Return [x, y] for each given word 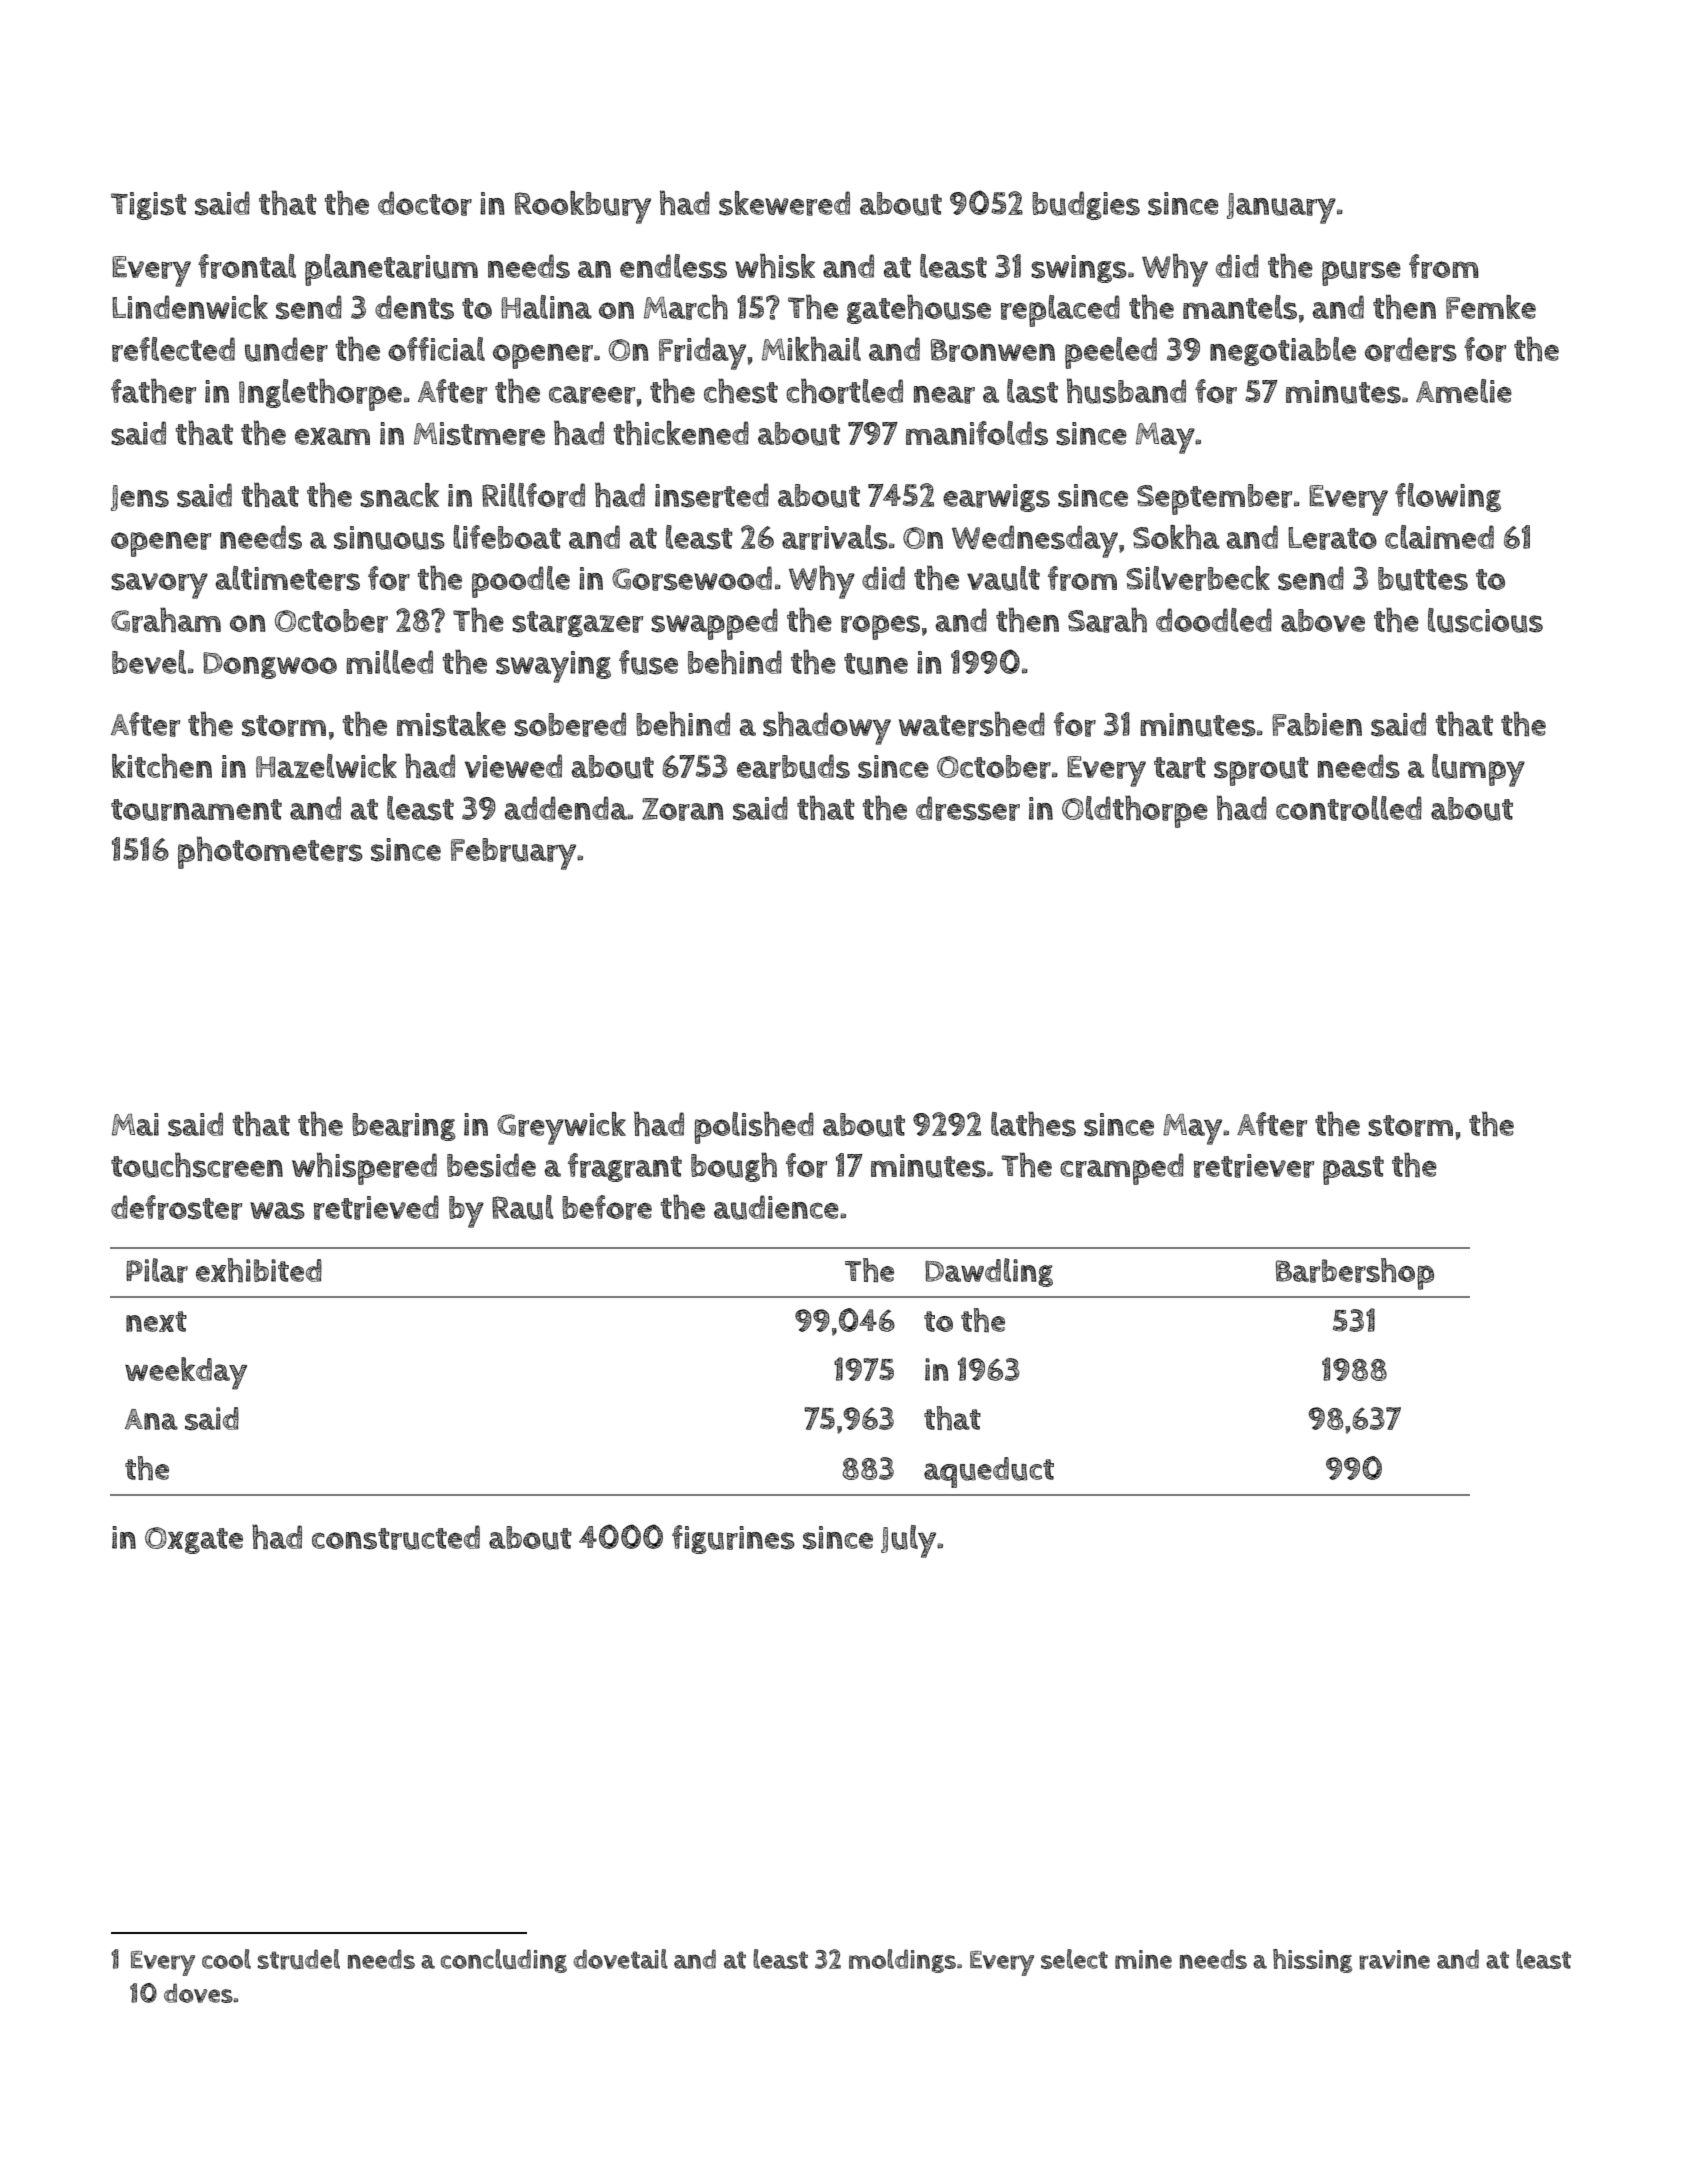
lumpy [1478, 770]
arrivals [835, 537]
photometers [270, 853]
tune [876, 664]
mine [1143, 1959]
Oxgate [194, 1540]
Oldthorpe [1135, 812]
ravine [1394, 1960]
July [908, 1541]
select [1074, 1959]
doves [198, 1993]
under [286, 349]
